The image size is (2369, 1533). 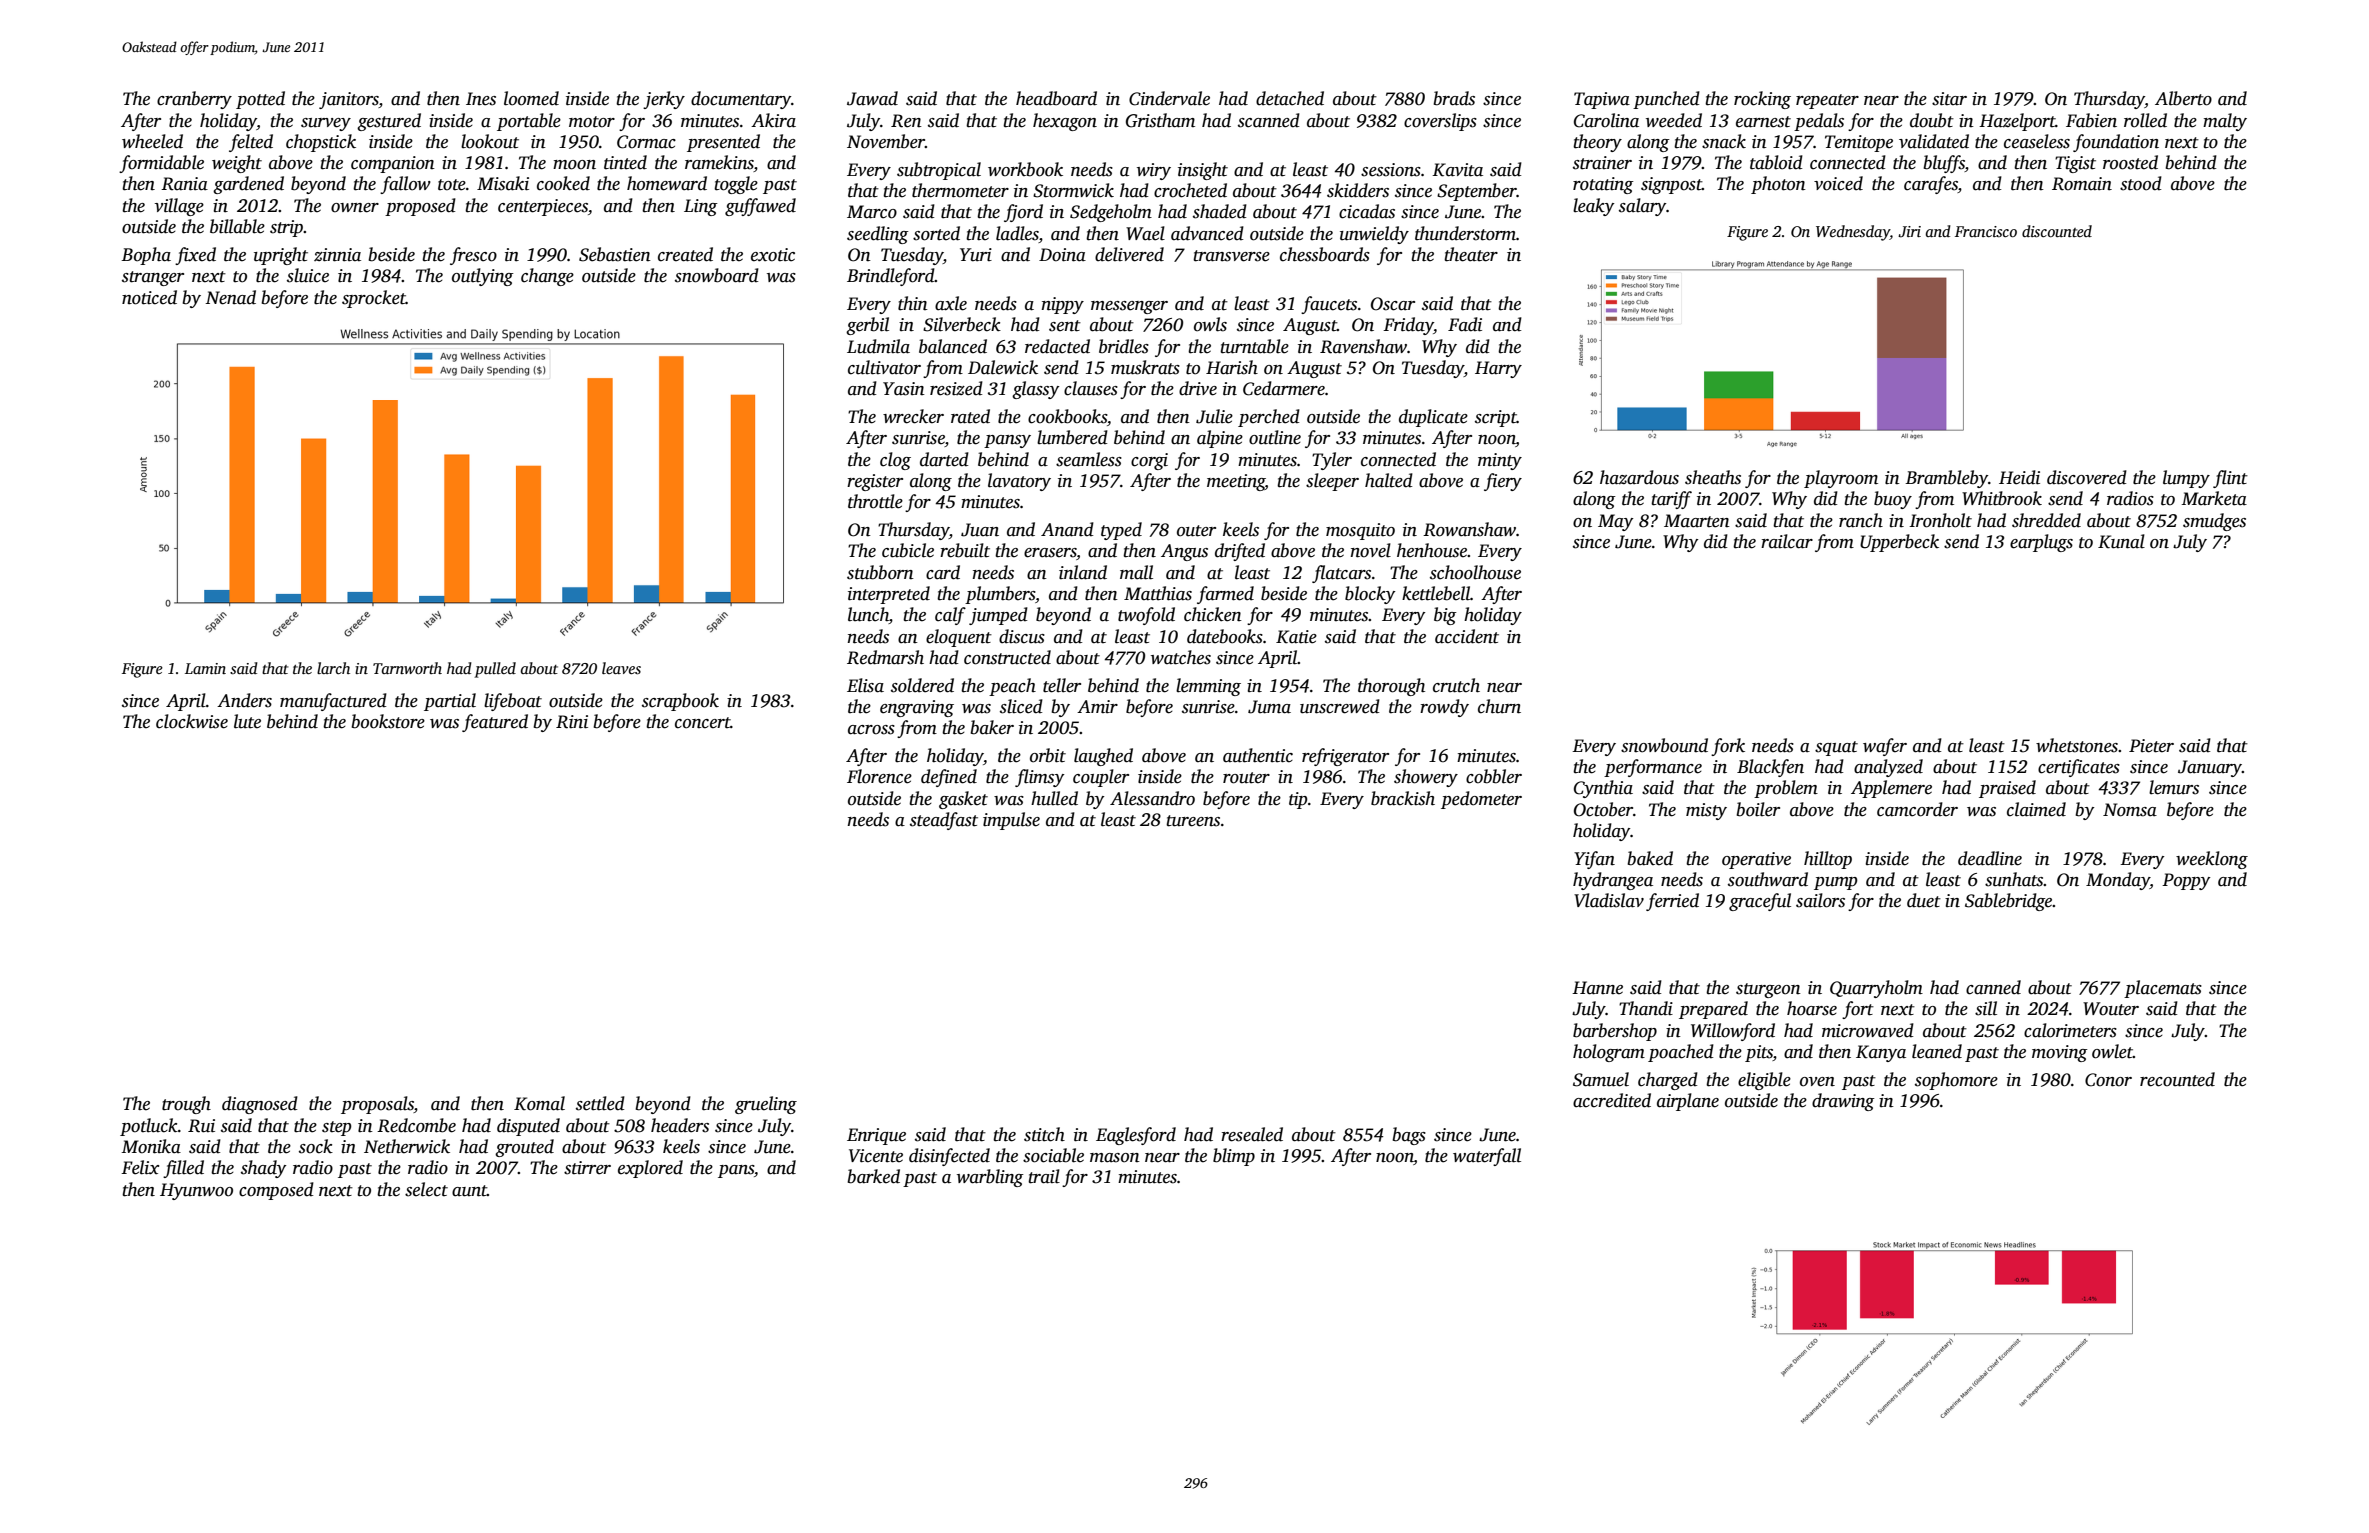 I want to click on airplane, so click(x=1688, y=1102).
